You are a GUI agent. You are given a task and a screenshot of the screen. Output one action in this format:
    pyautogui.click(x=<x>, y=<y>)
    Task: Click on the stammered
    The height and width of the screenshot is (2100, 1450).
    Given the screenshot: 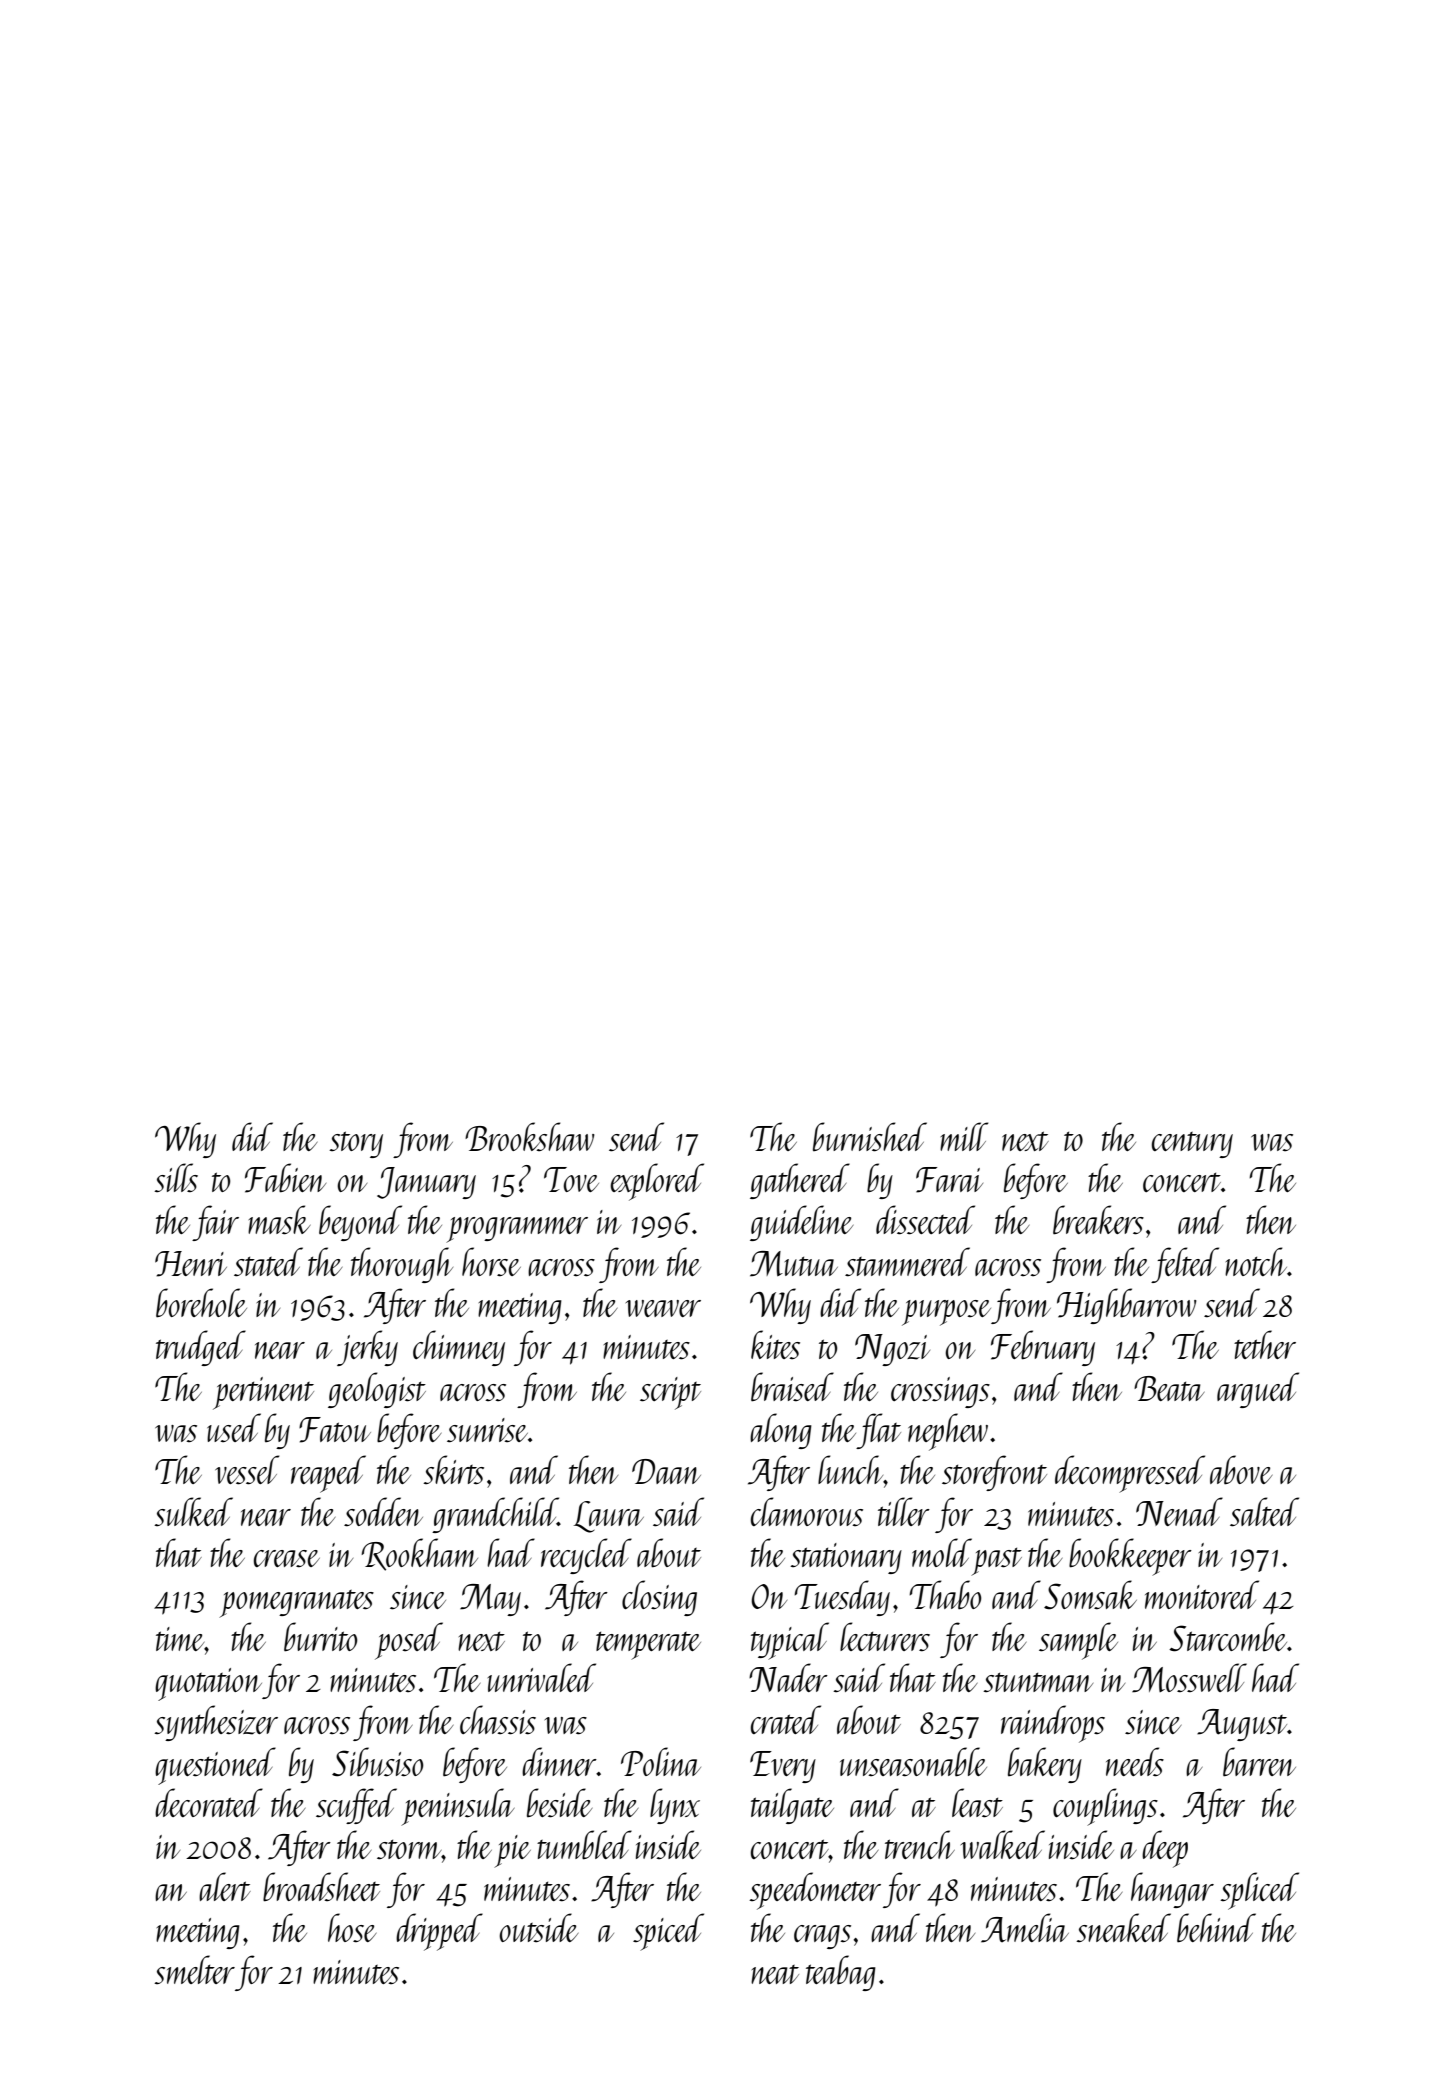 What is the action you would take?
    pyautogui.click(x=907, y=1262)
